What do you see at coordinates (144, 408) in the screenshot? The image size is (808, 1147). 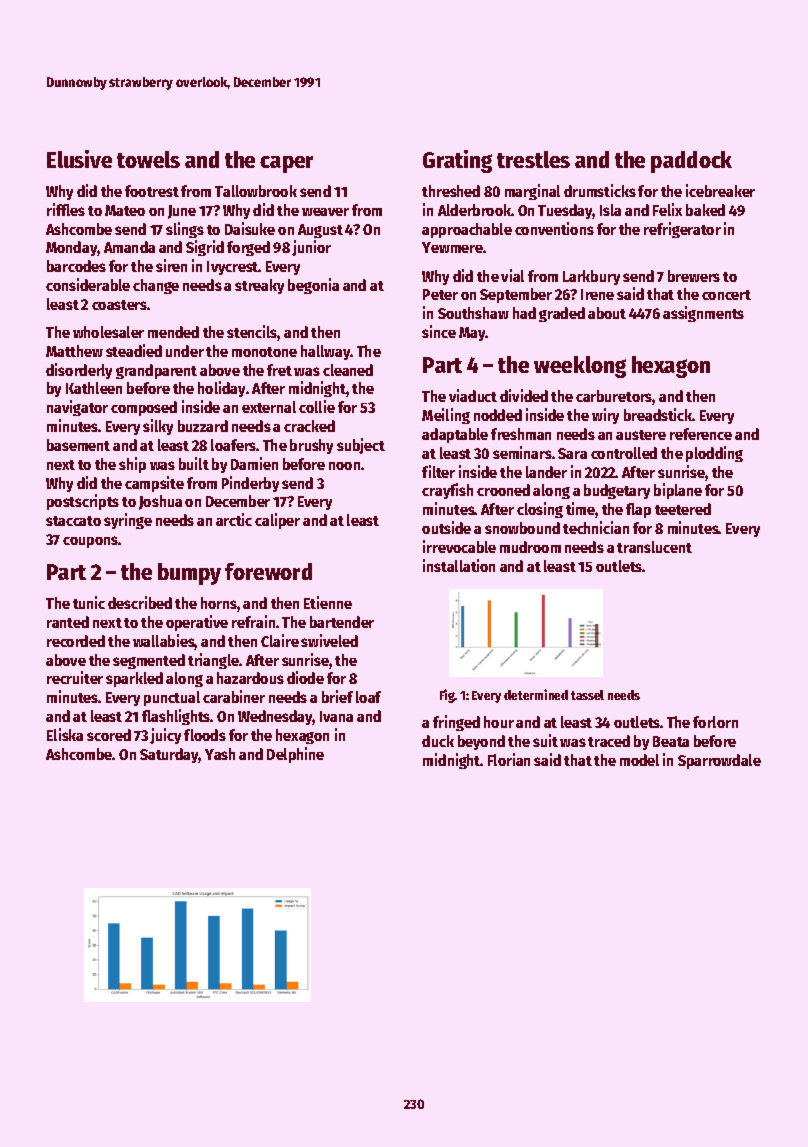 I see `composed` at bounding box center [144, 408].
